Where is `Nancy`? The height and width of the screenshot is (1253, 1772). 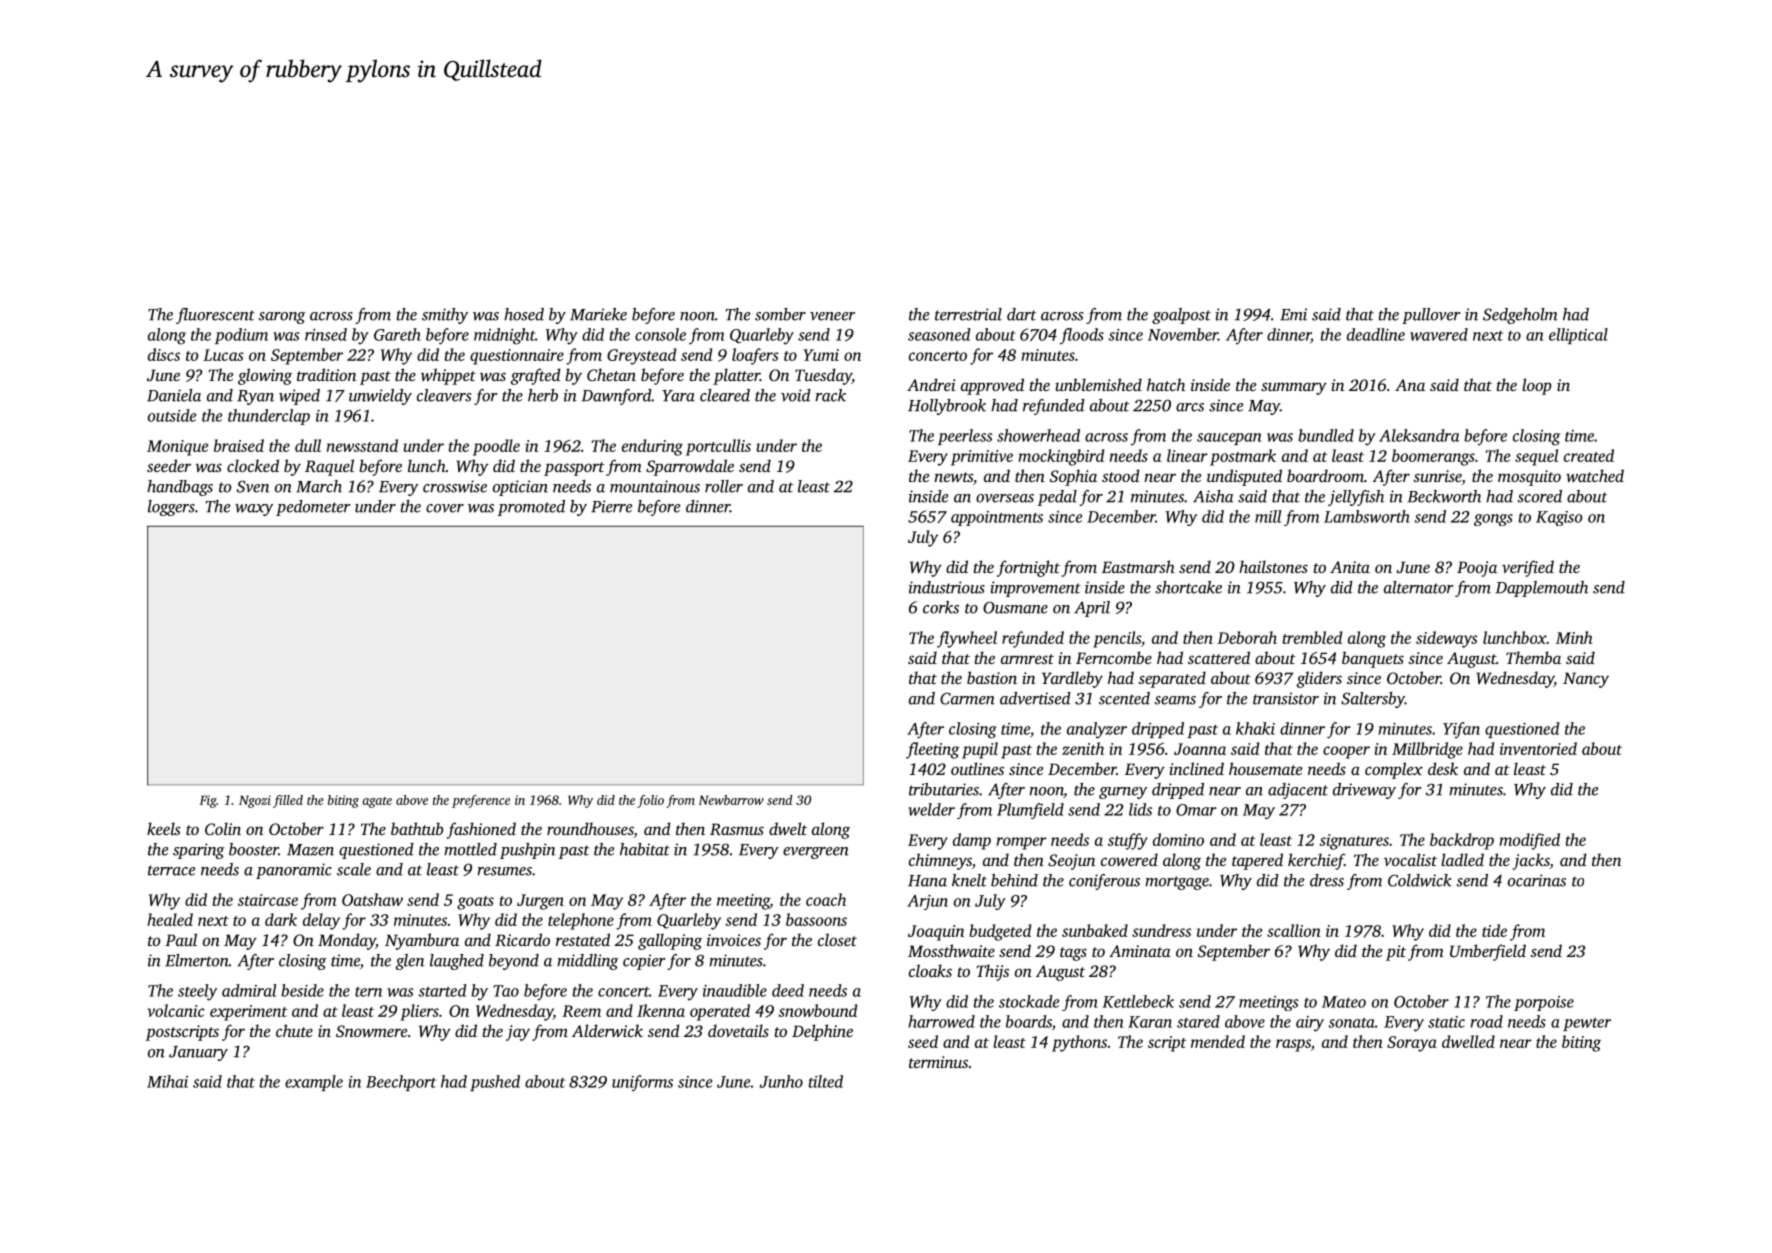
Nancy is located at coordinates (1586, 680).
